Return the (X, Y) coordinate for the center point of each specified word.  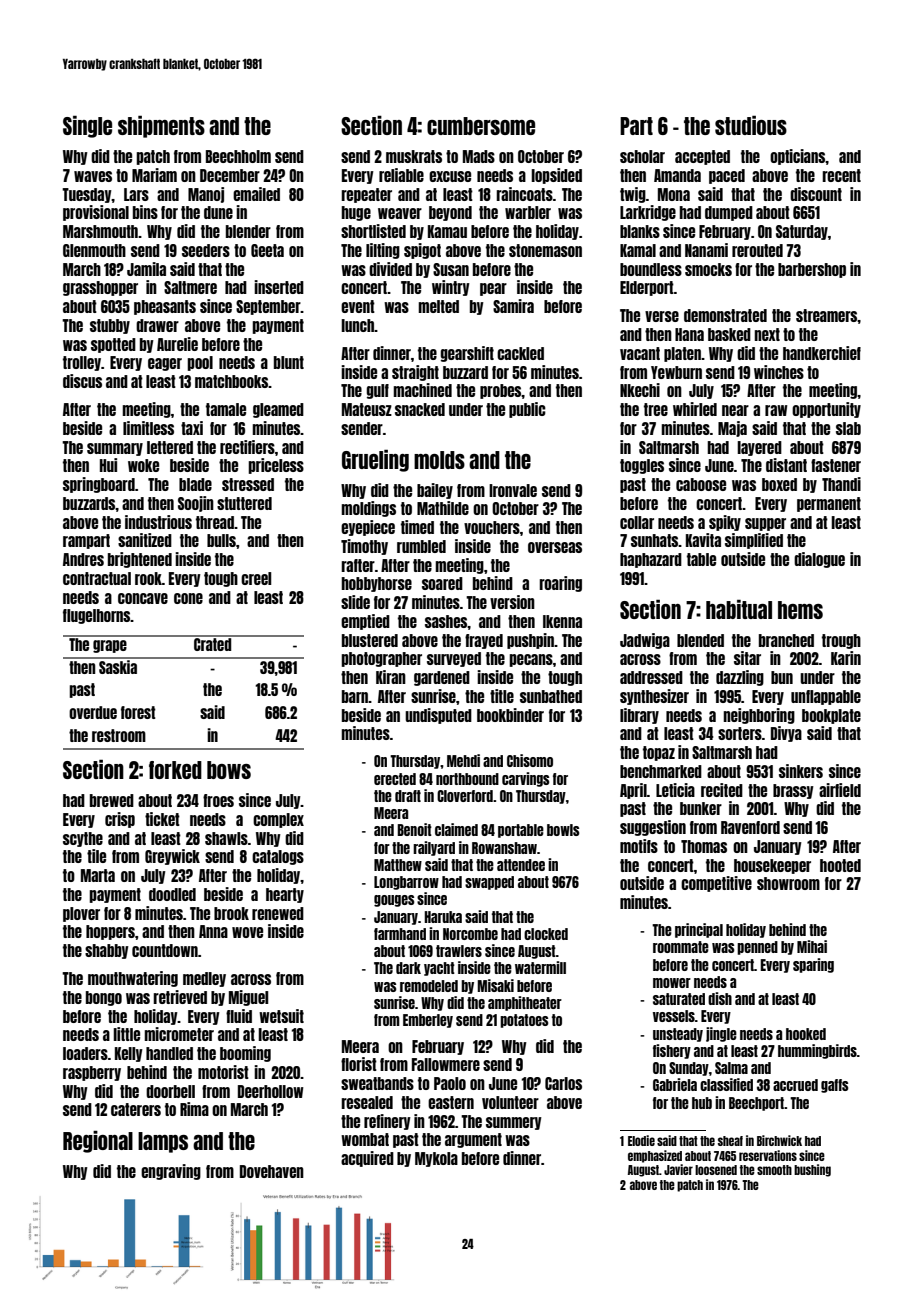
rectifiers (247, 447)
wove (247, 932)
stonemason (545, 250)
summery (514, 1123)
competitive (716, 884)
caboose (701, 484)
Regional (98, 1141)
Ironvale (513, 490)
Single (87, 126)
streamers (827, 315)
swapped (489, 883)
